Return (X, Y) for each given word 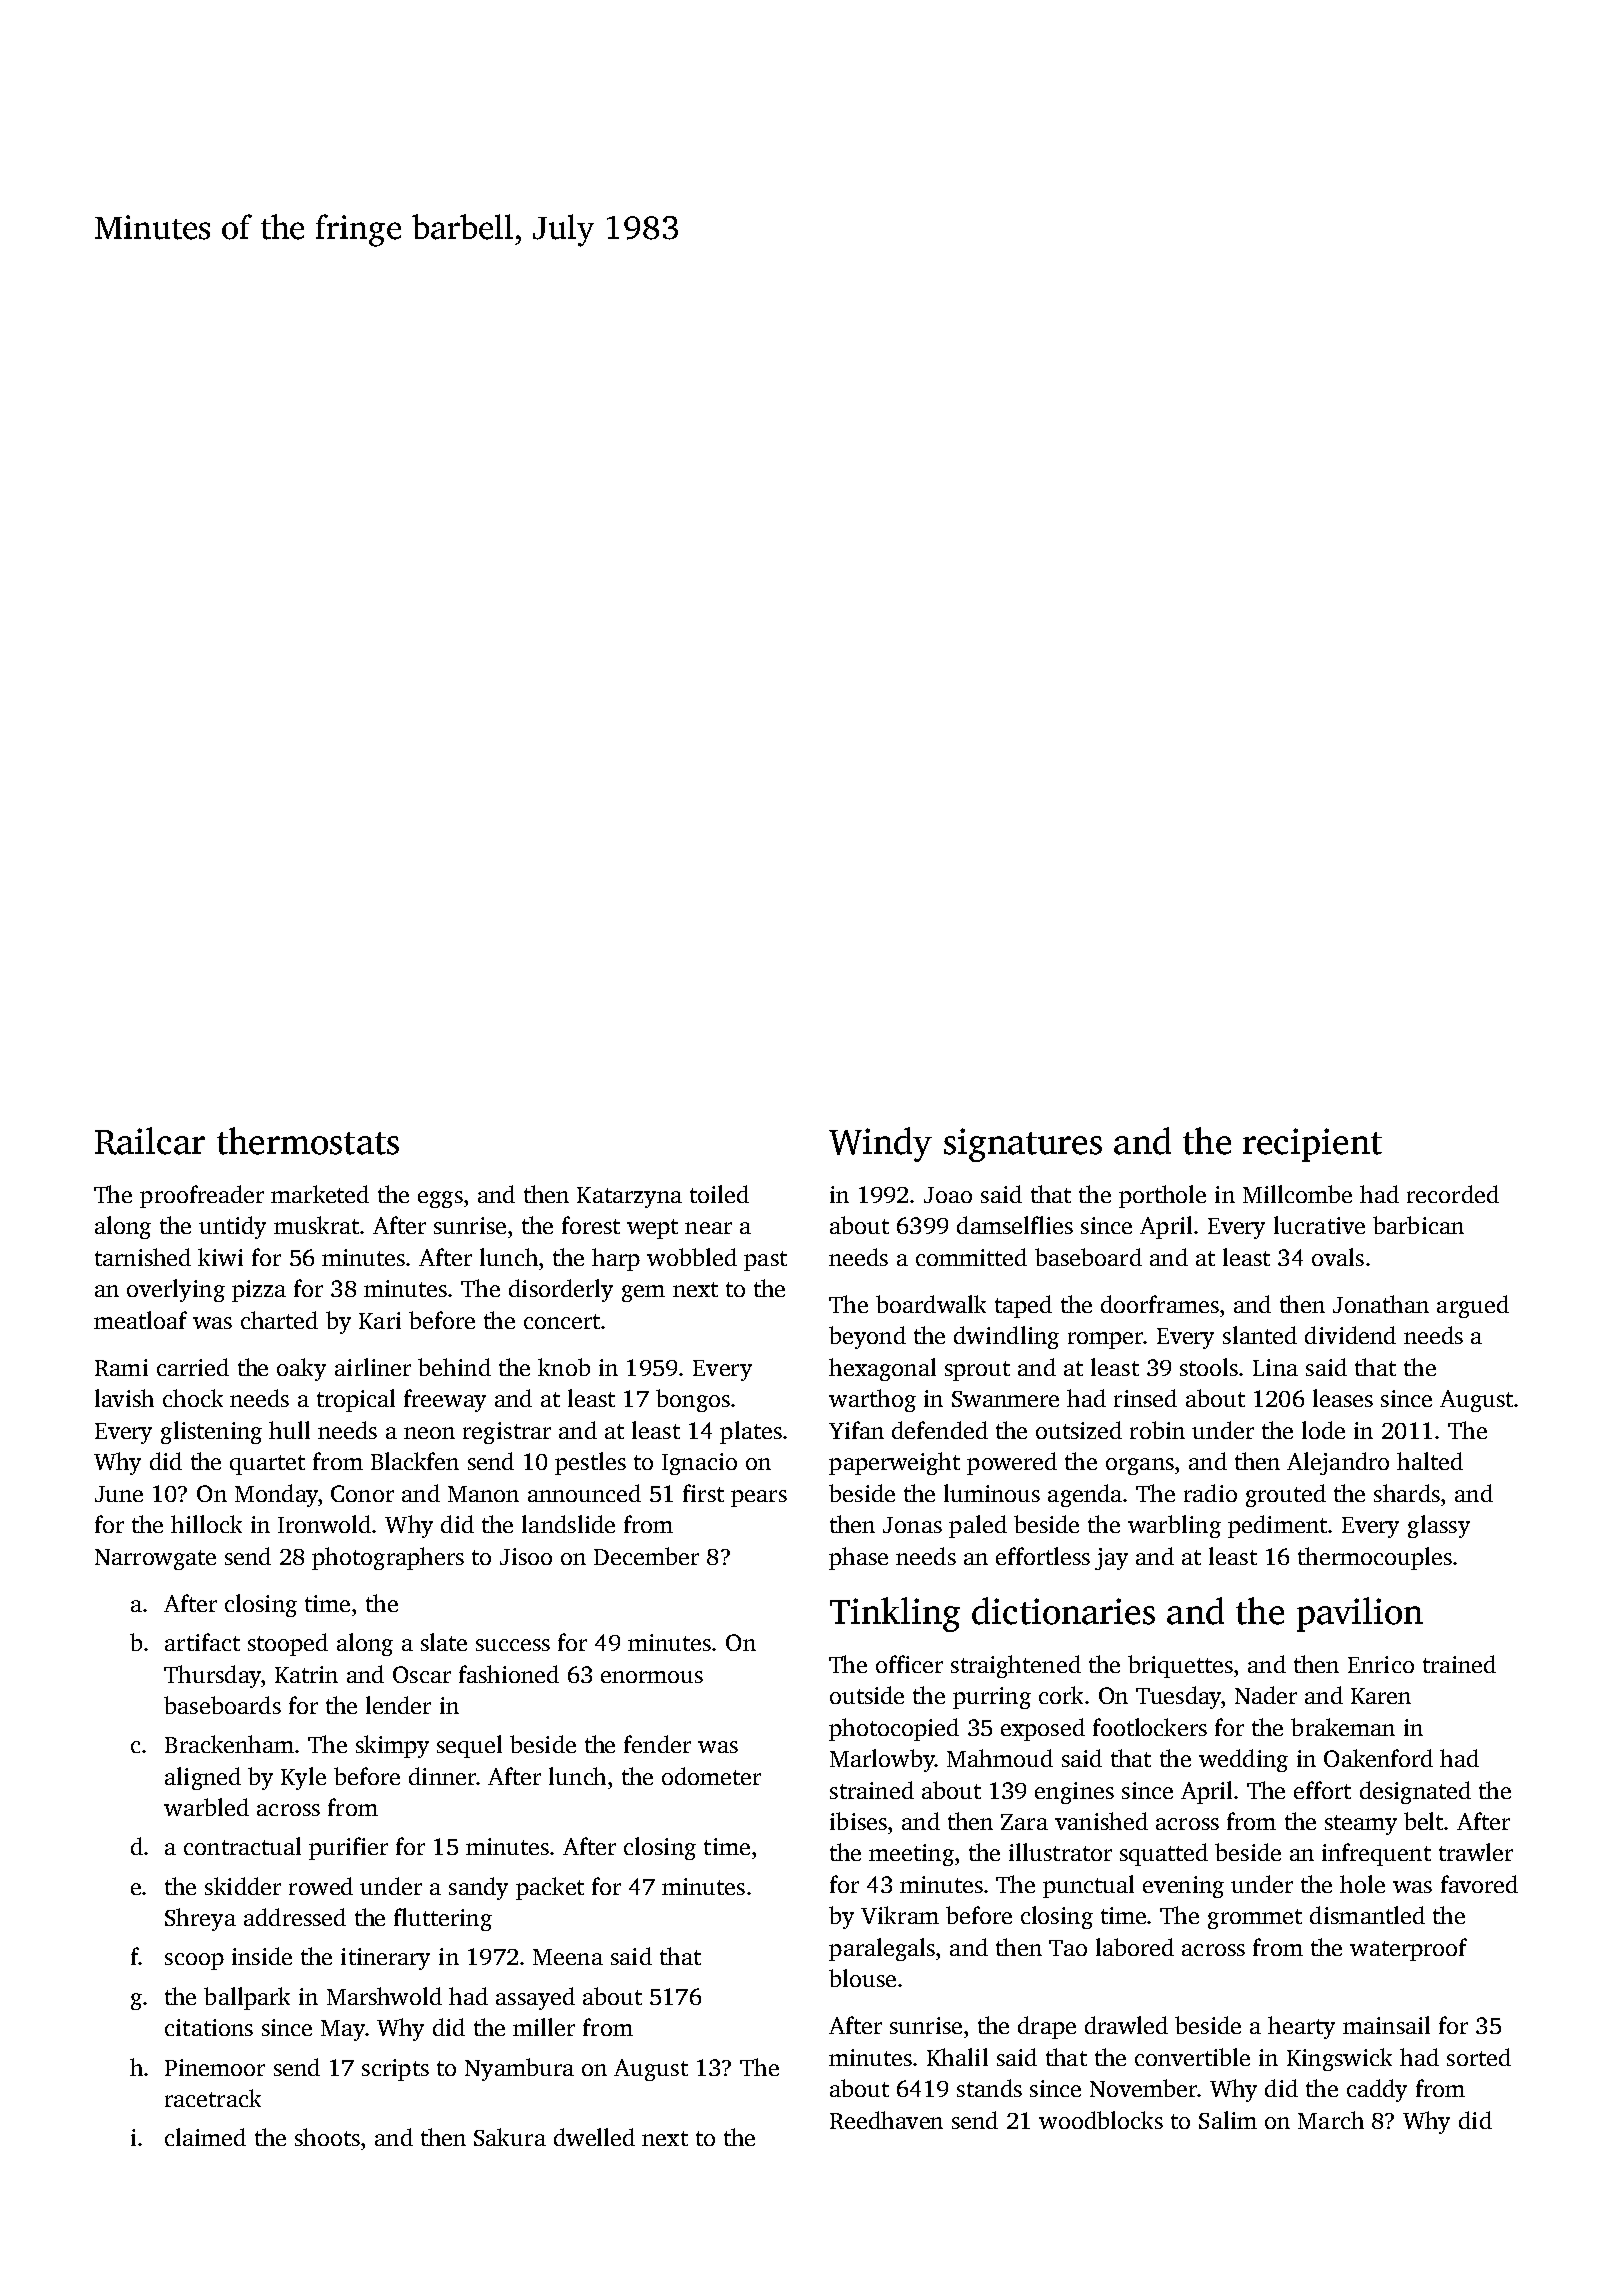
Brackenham (229, 1744)
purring (992, 1698)
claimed (205, 2137)
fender (657, 1744)
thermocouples (1375, 1558)
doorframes (1160, 1304)
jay (1111, 1559)
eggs (440, 1199)
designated (1415, 1792)
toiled (719, 1194)
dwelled (594, 2137)
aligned (203, 1778)
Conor (362, 1493)
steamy (1361, 1825)
